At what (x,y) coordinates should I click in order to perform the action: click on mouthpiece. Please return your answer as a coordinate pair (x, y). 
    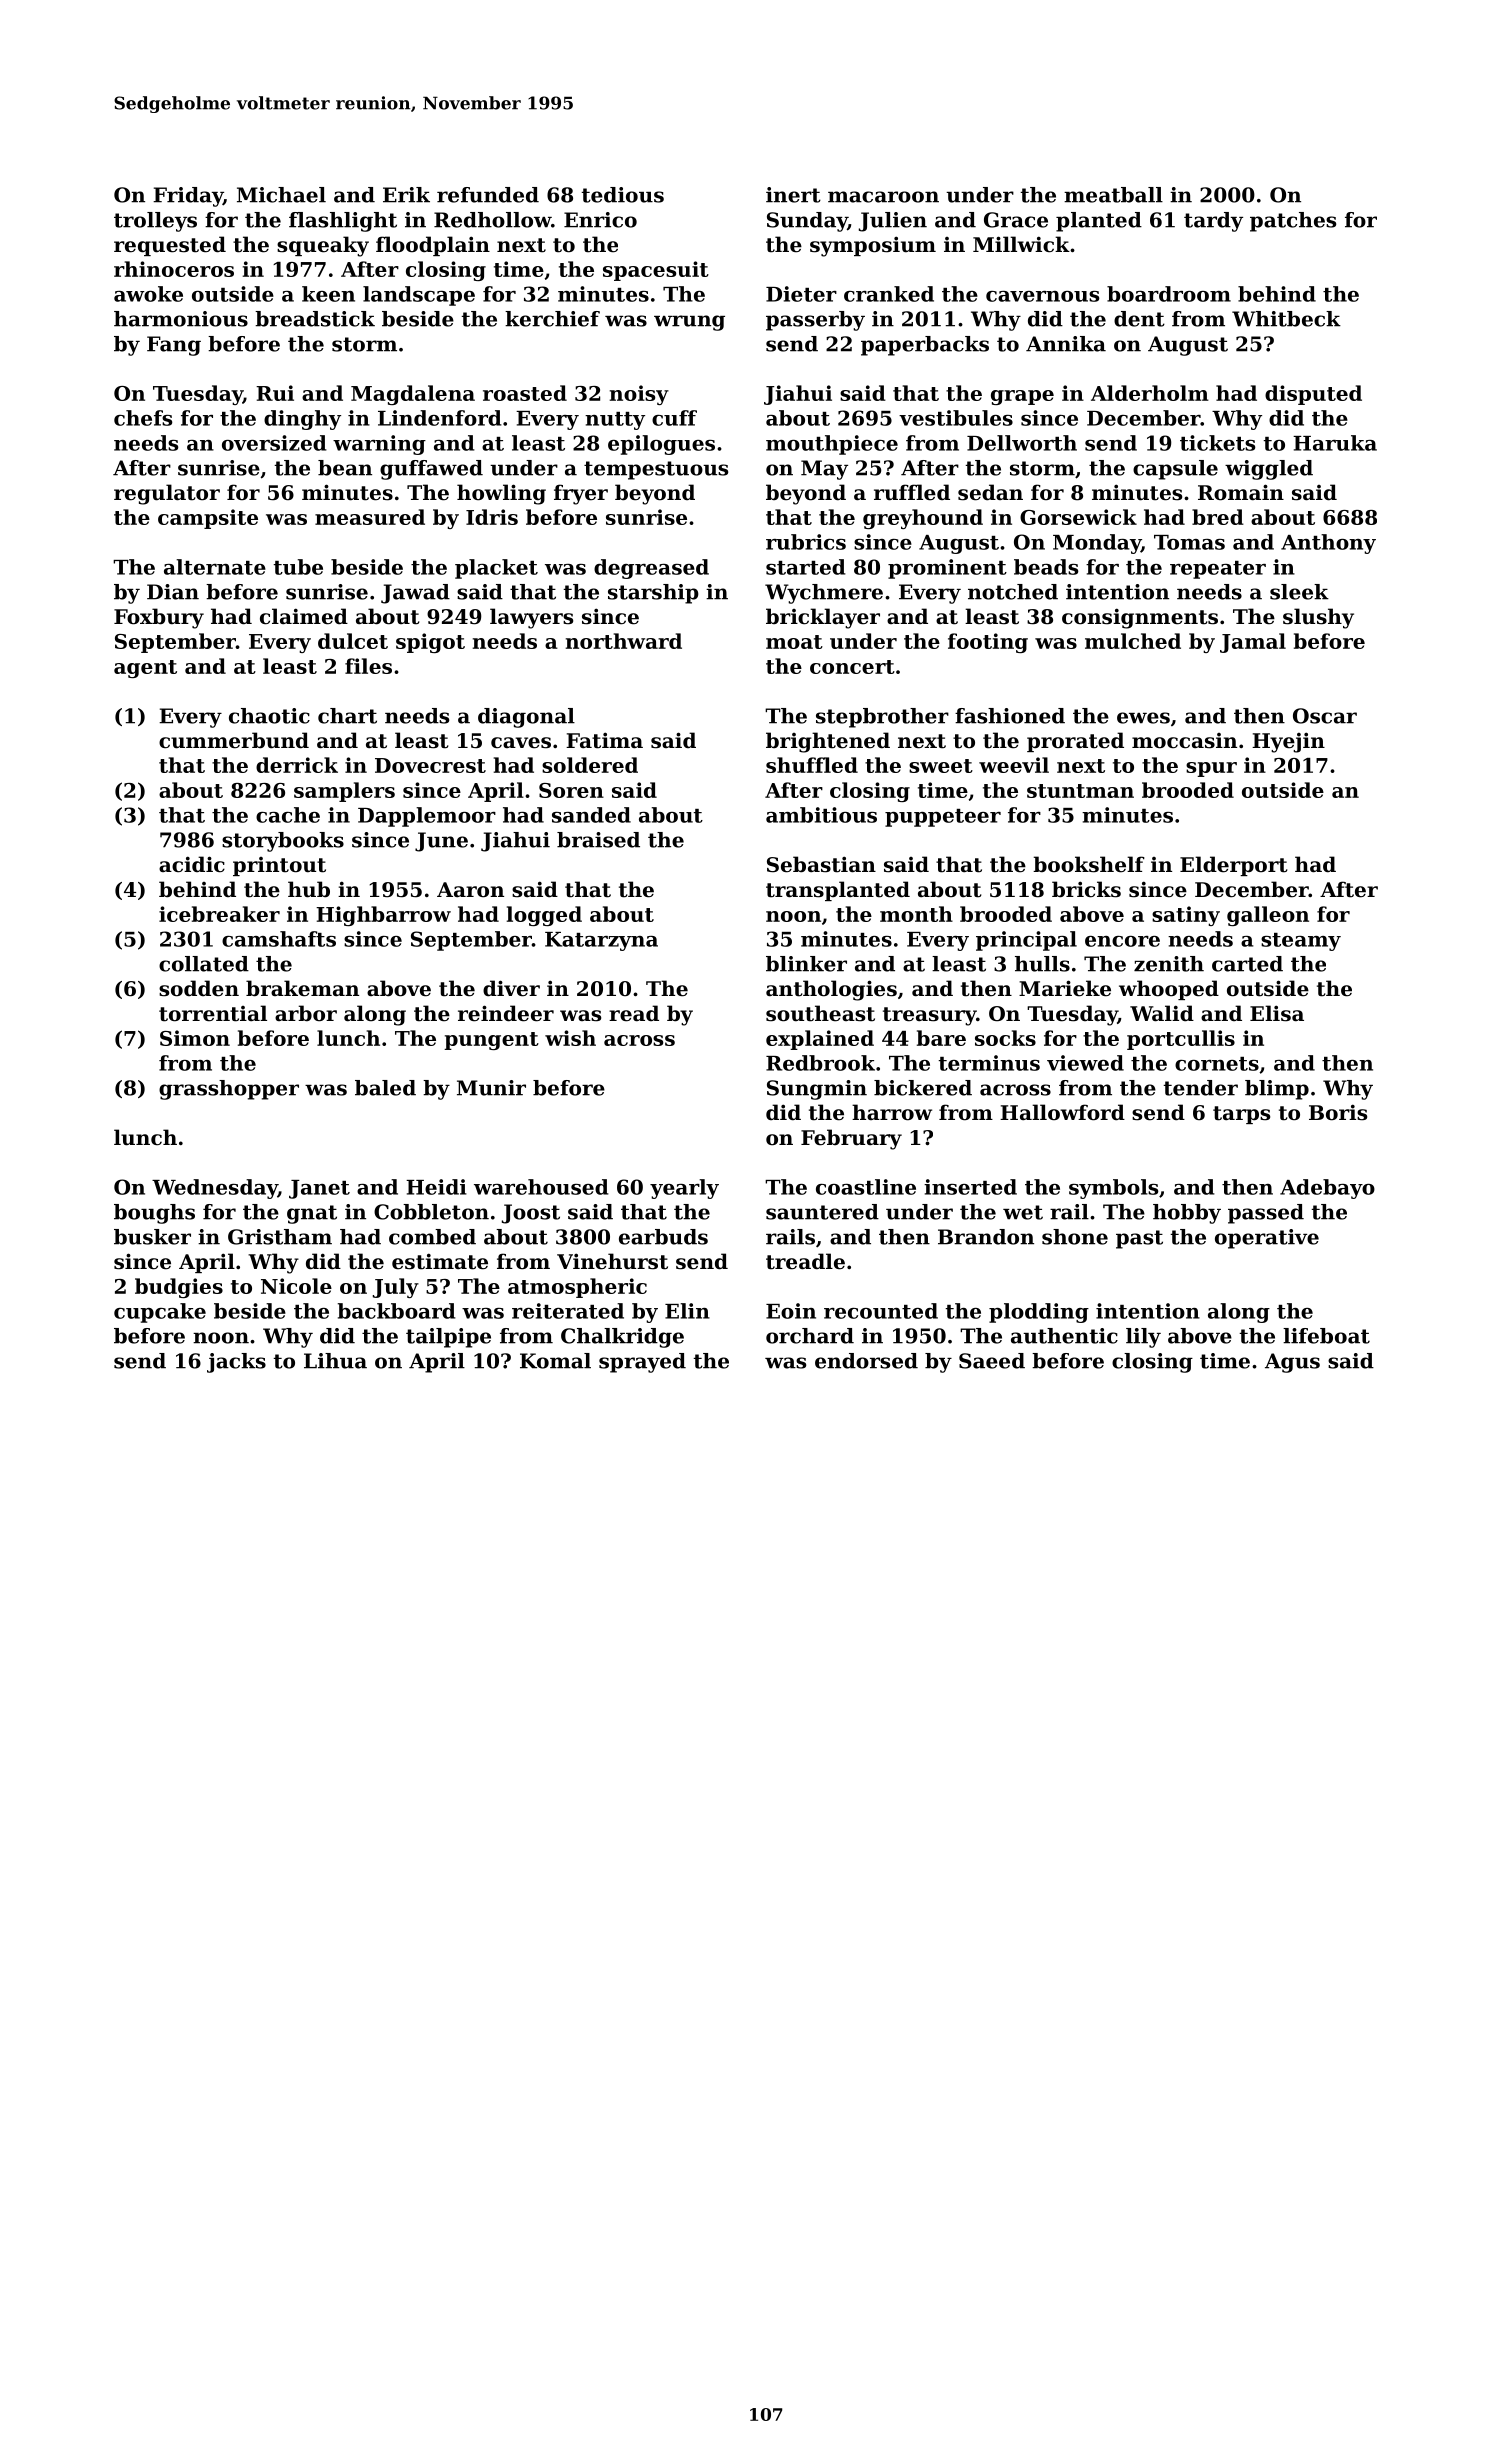
    Looking at the image, I should click on (832, 445).
